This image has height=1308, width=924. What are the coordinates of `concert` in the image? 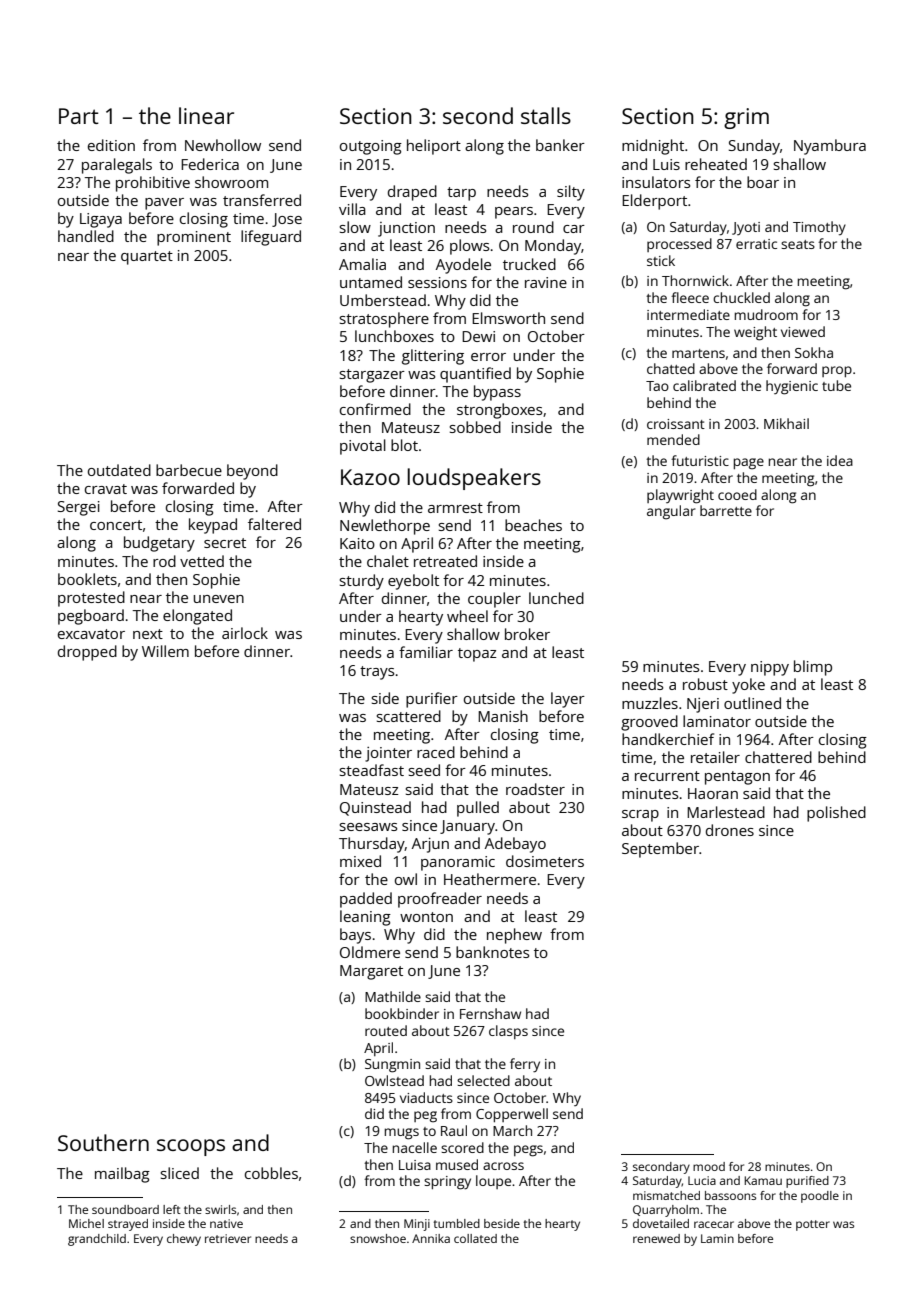 It's located at (116, 525).
